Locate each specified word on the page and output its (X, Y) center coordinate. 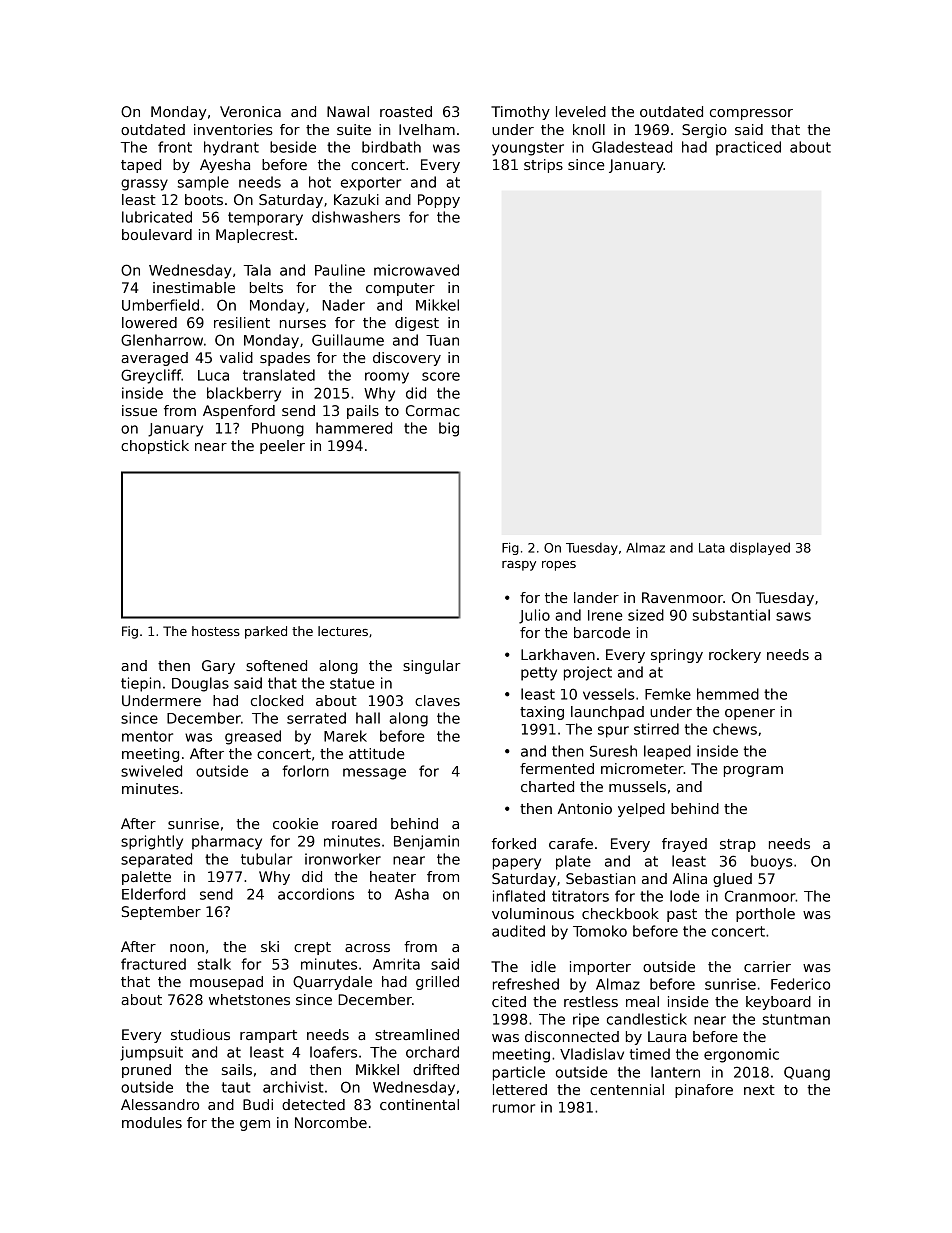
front (175, 147)
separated (156, 860)
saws (793, 616)
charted (547, 786)
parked (266, 632)
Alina (690, 878)
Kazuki (356, 199)
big (449, 429)
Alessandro (160, 1104)
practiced (748, 148)
